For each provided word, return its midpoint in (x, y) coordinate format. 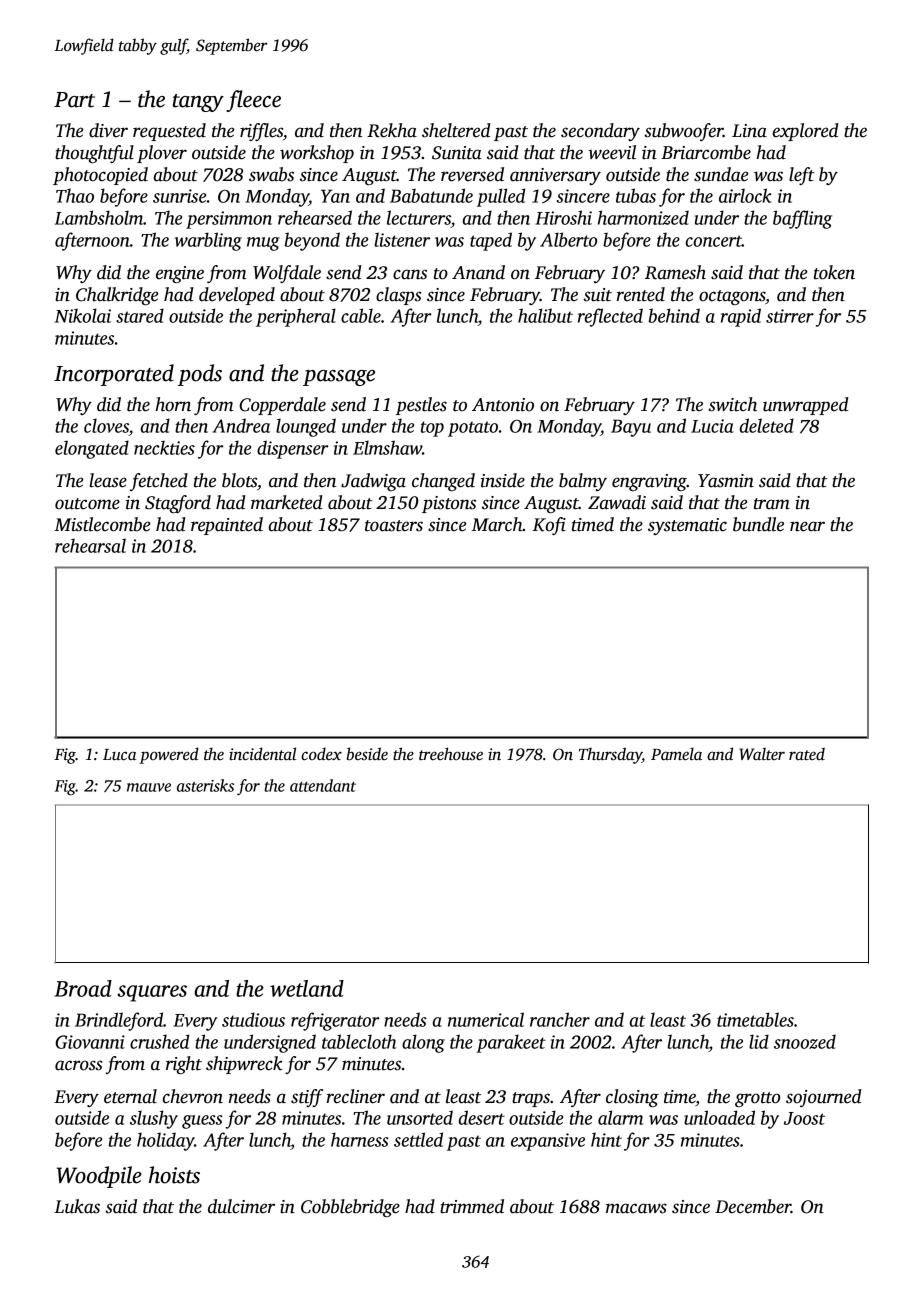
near (807, 526)
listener (402, 239)
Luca (120, 754)
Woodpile (99, 1177)
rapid (741, 317)
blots (239, 480)
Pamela (676, 754)
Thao (75, 195)
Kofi (549, 526)
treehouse (451, 753)
